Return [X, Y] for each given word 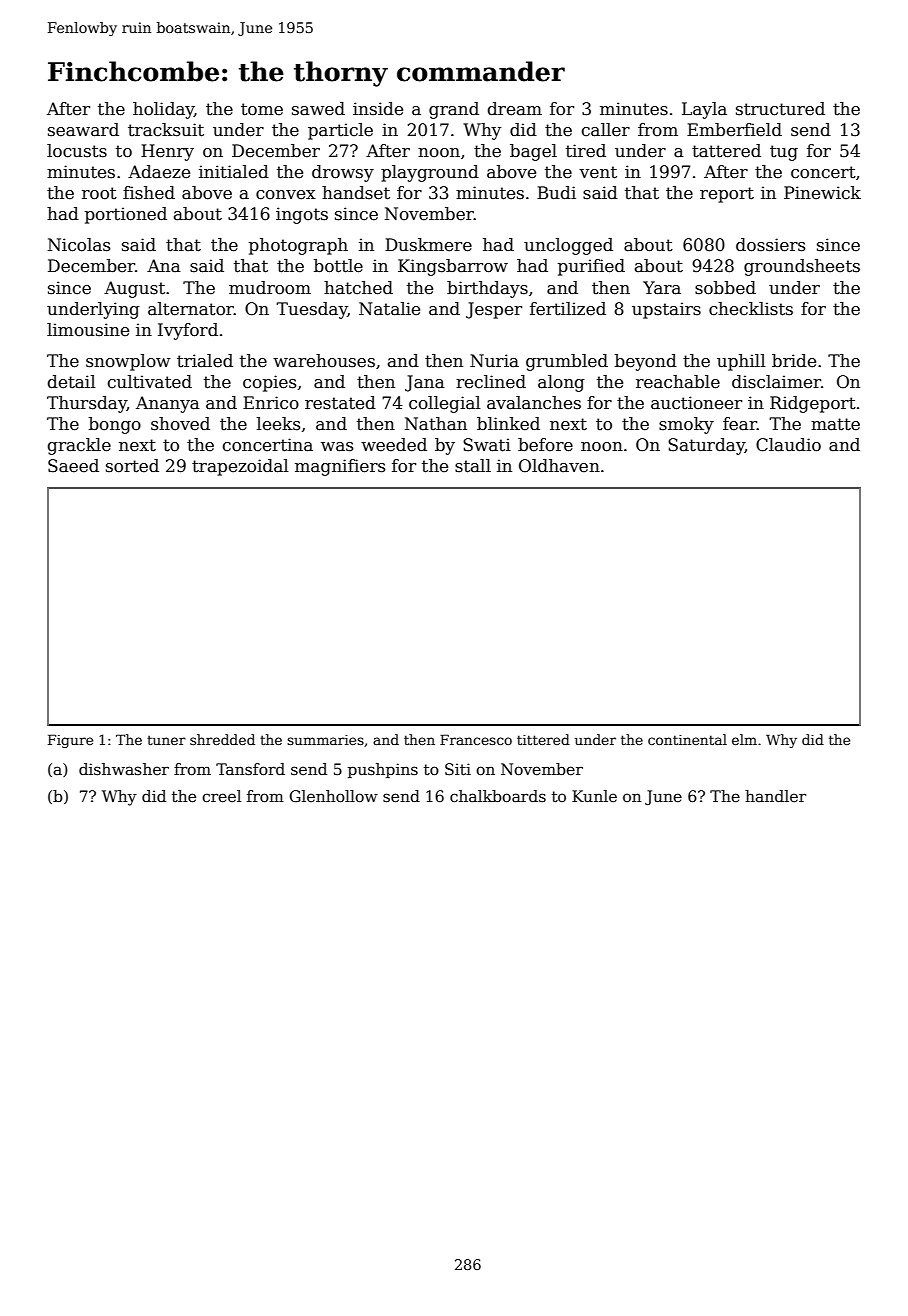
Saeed [73, 466]
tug [784, 153]
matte [835, 424]
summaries [325, 740]
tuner [166, 740]
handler [775, 796]
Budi [556, 193]
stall [473, 466]
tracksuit [166, 130]
